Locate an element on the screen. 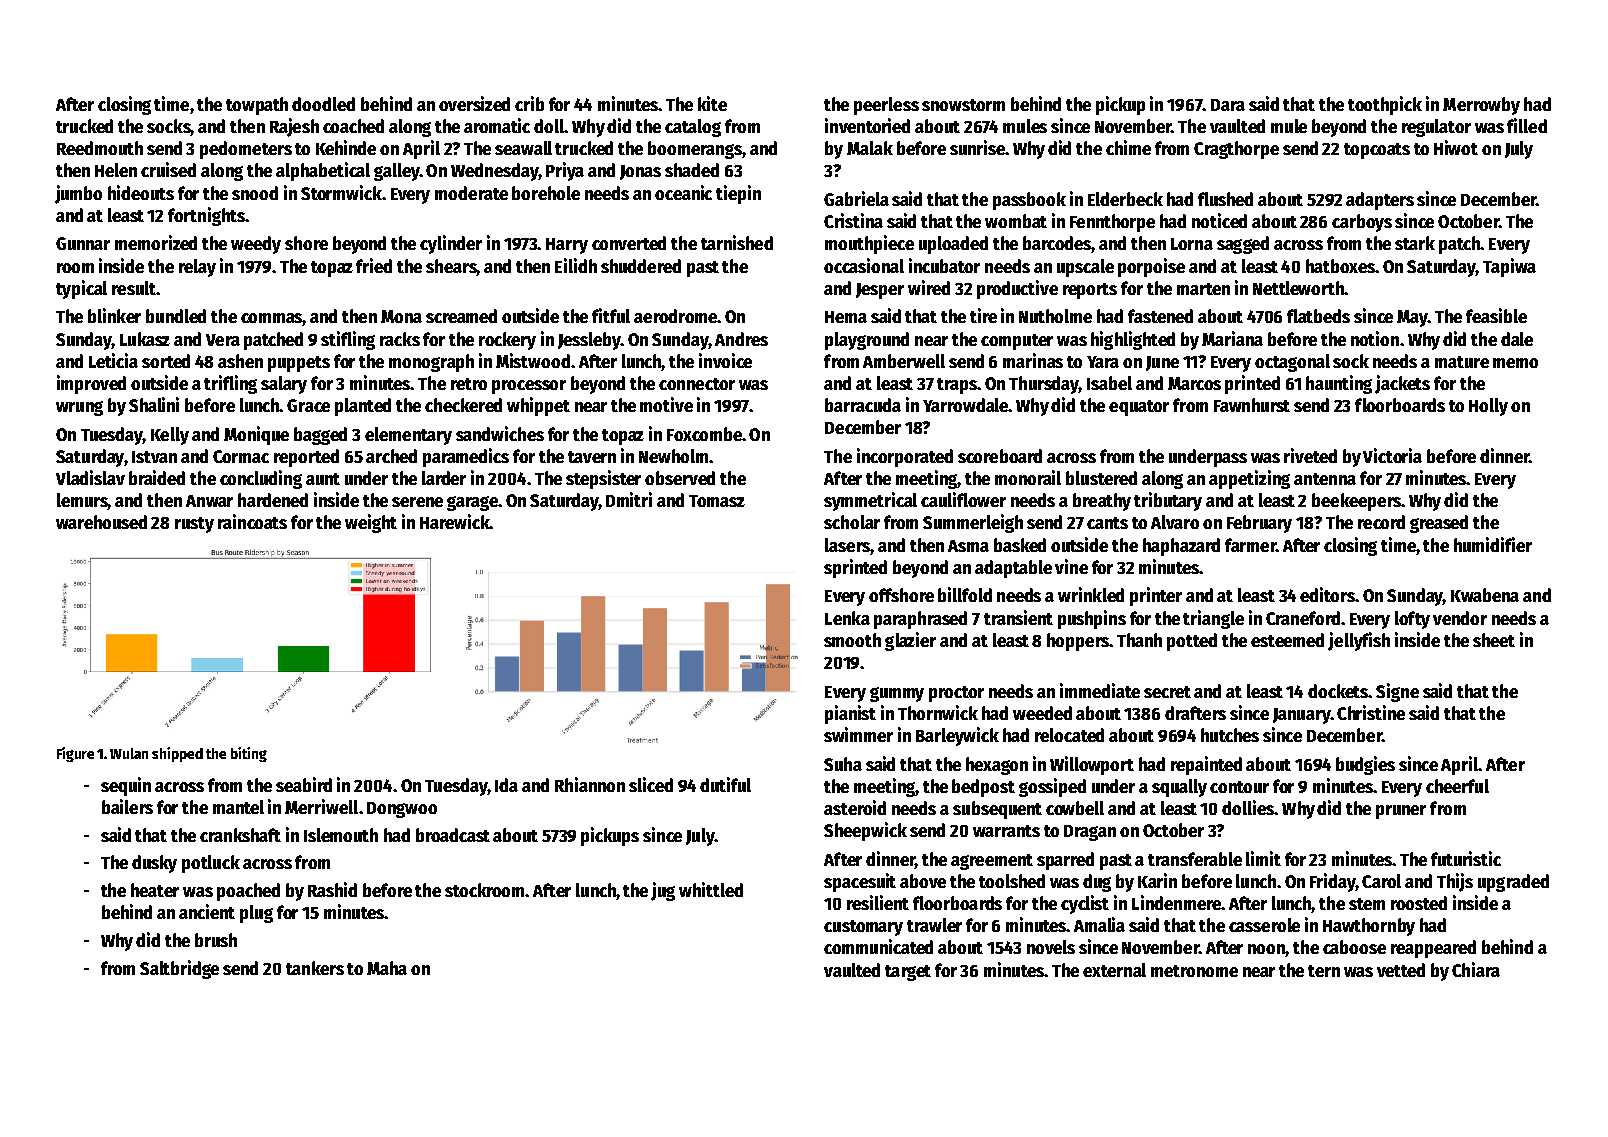 Image resolution: width=1608 pixels, height=1137 pixels. Rhiannon is located at coordinates (590, 784).
